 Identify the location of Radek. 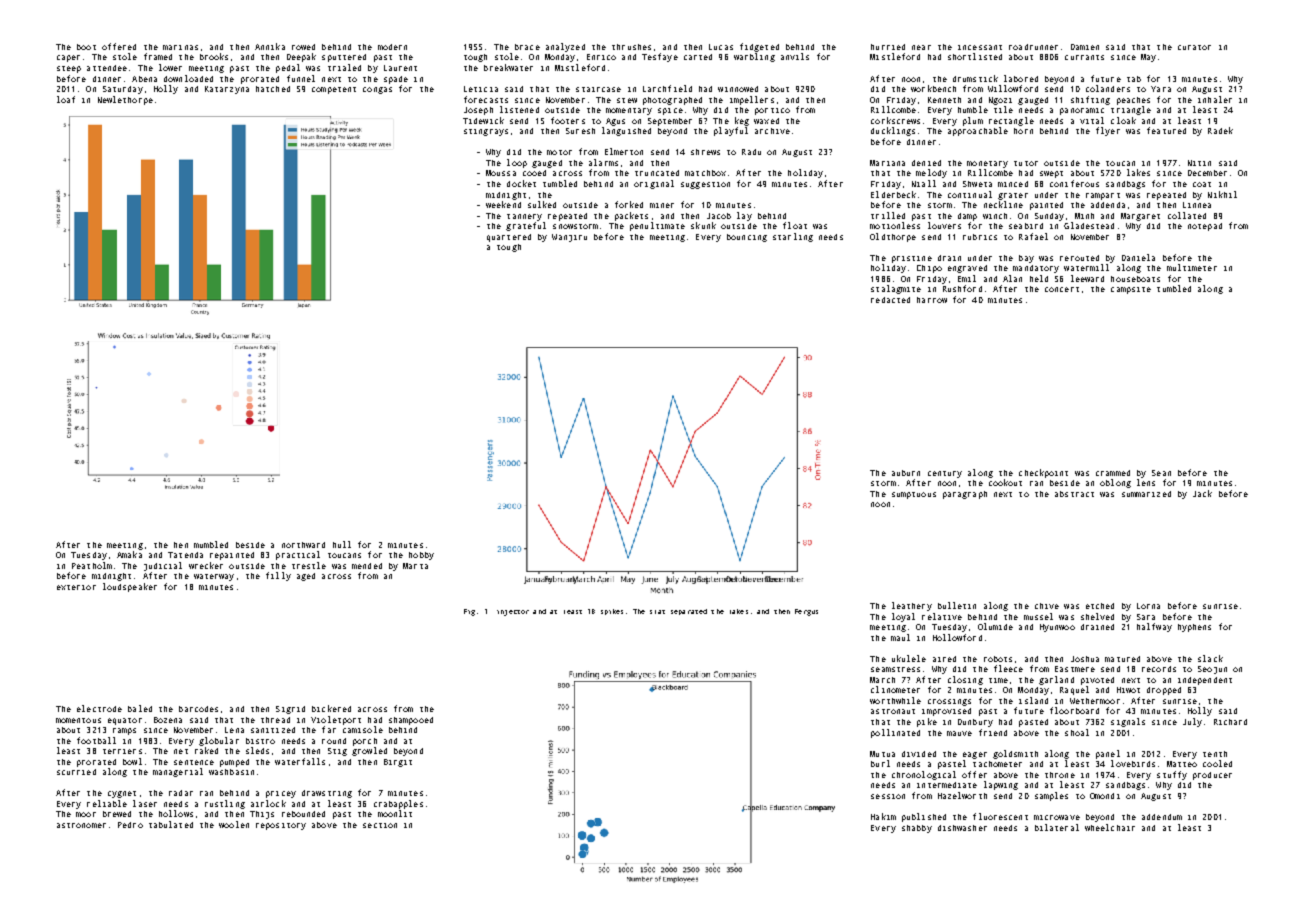
(1220, 130).
